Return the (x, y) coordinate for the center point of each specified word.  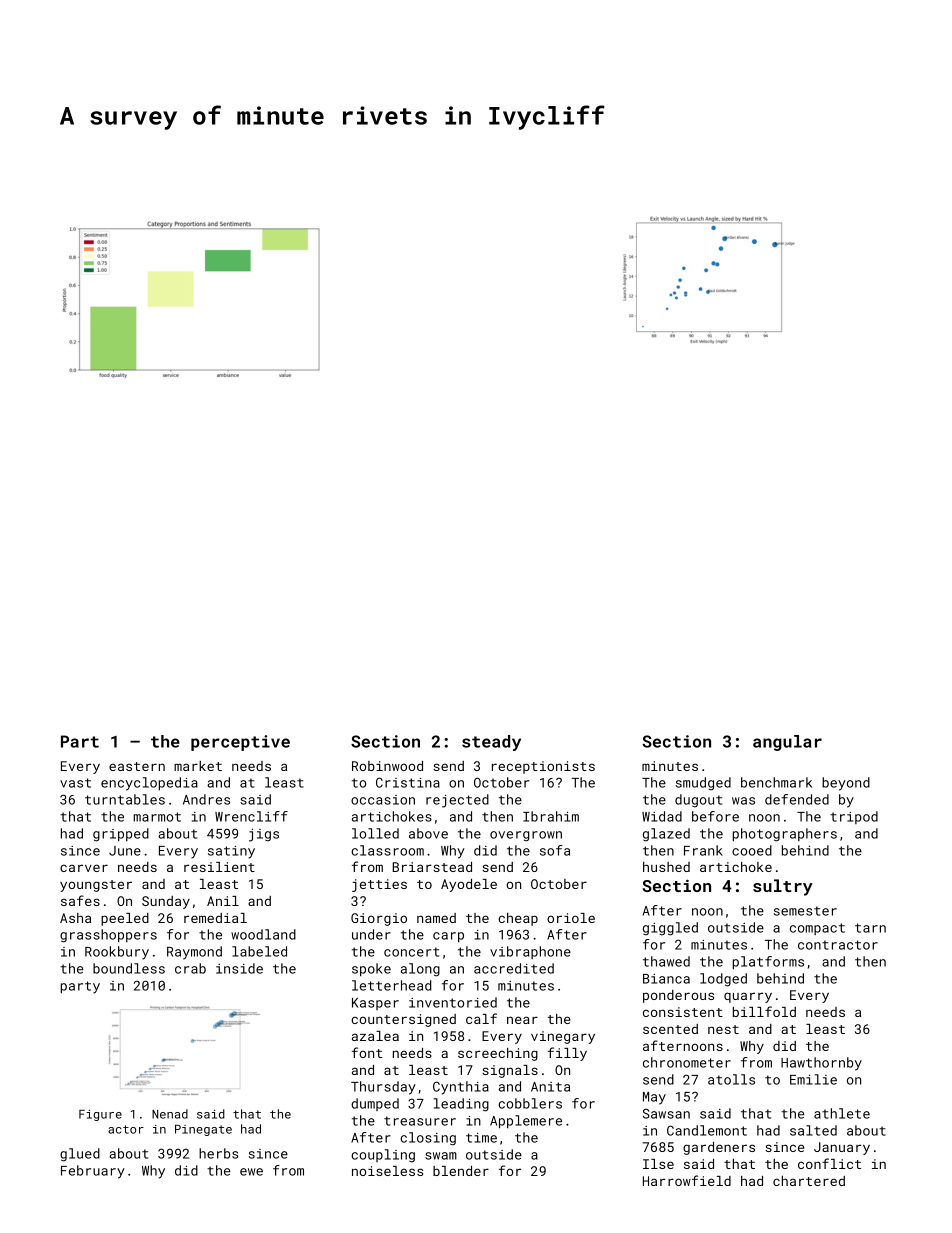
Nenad (170, 1114)
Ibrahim (551, 816)
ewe (251, 1172)
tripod (854, 817)
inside (239, 968)
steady (491, 743)
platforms (768, 963)
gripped (121, 835)
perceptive (240, 743)
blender (461, 1171)
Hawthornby (821, 1064)
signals (510, 1071)
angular (787, 743)
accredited (514, 968)
